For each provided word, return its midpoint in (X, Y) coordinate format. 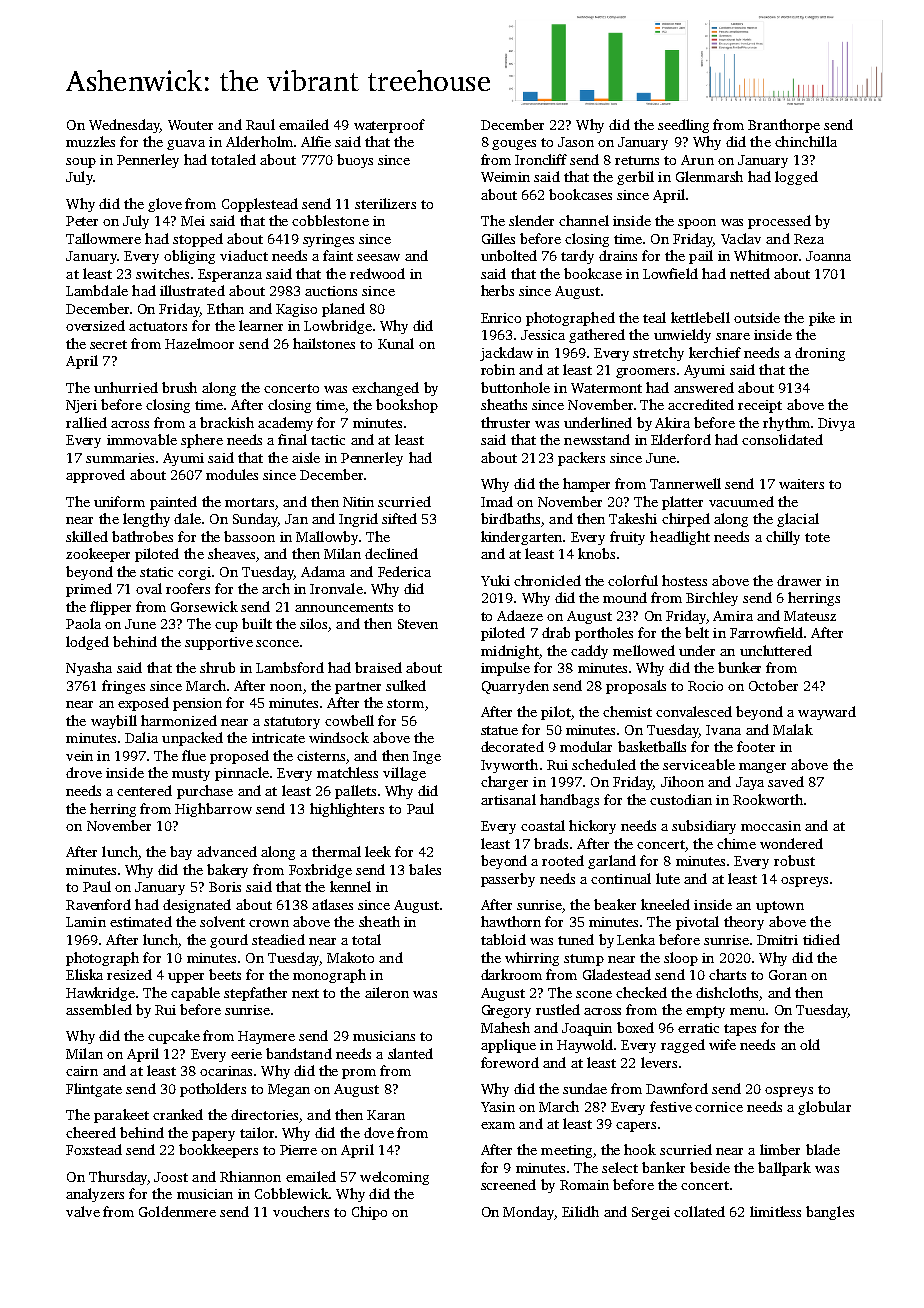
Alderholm (259, 141)
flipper (110, 608)
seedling (683, 126)
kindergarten (521, 538)
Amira (733, 616)
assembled (99, 1009)
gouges (514, 145)
